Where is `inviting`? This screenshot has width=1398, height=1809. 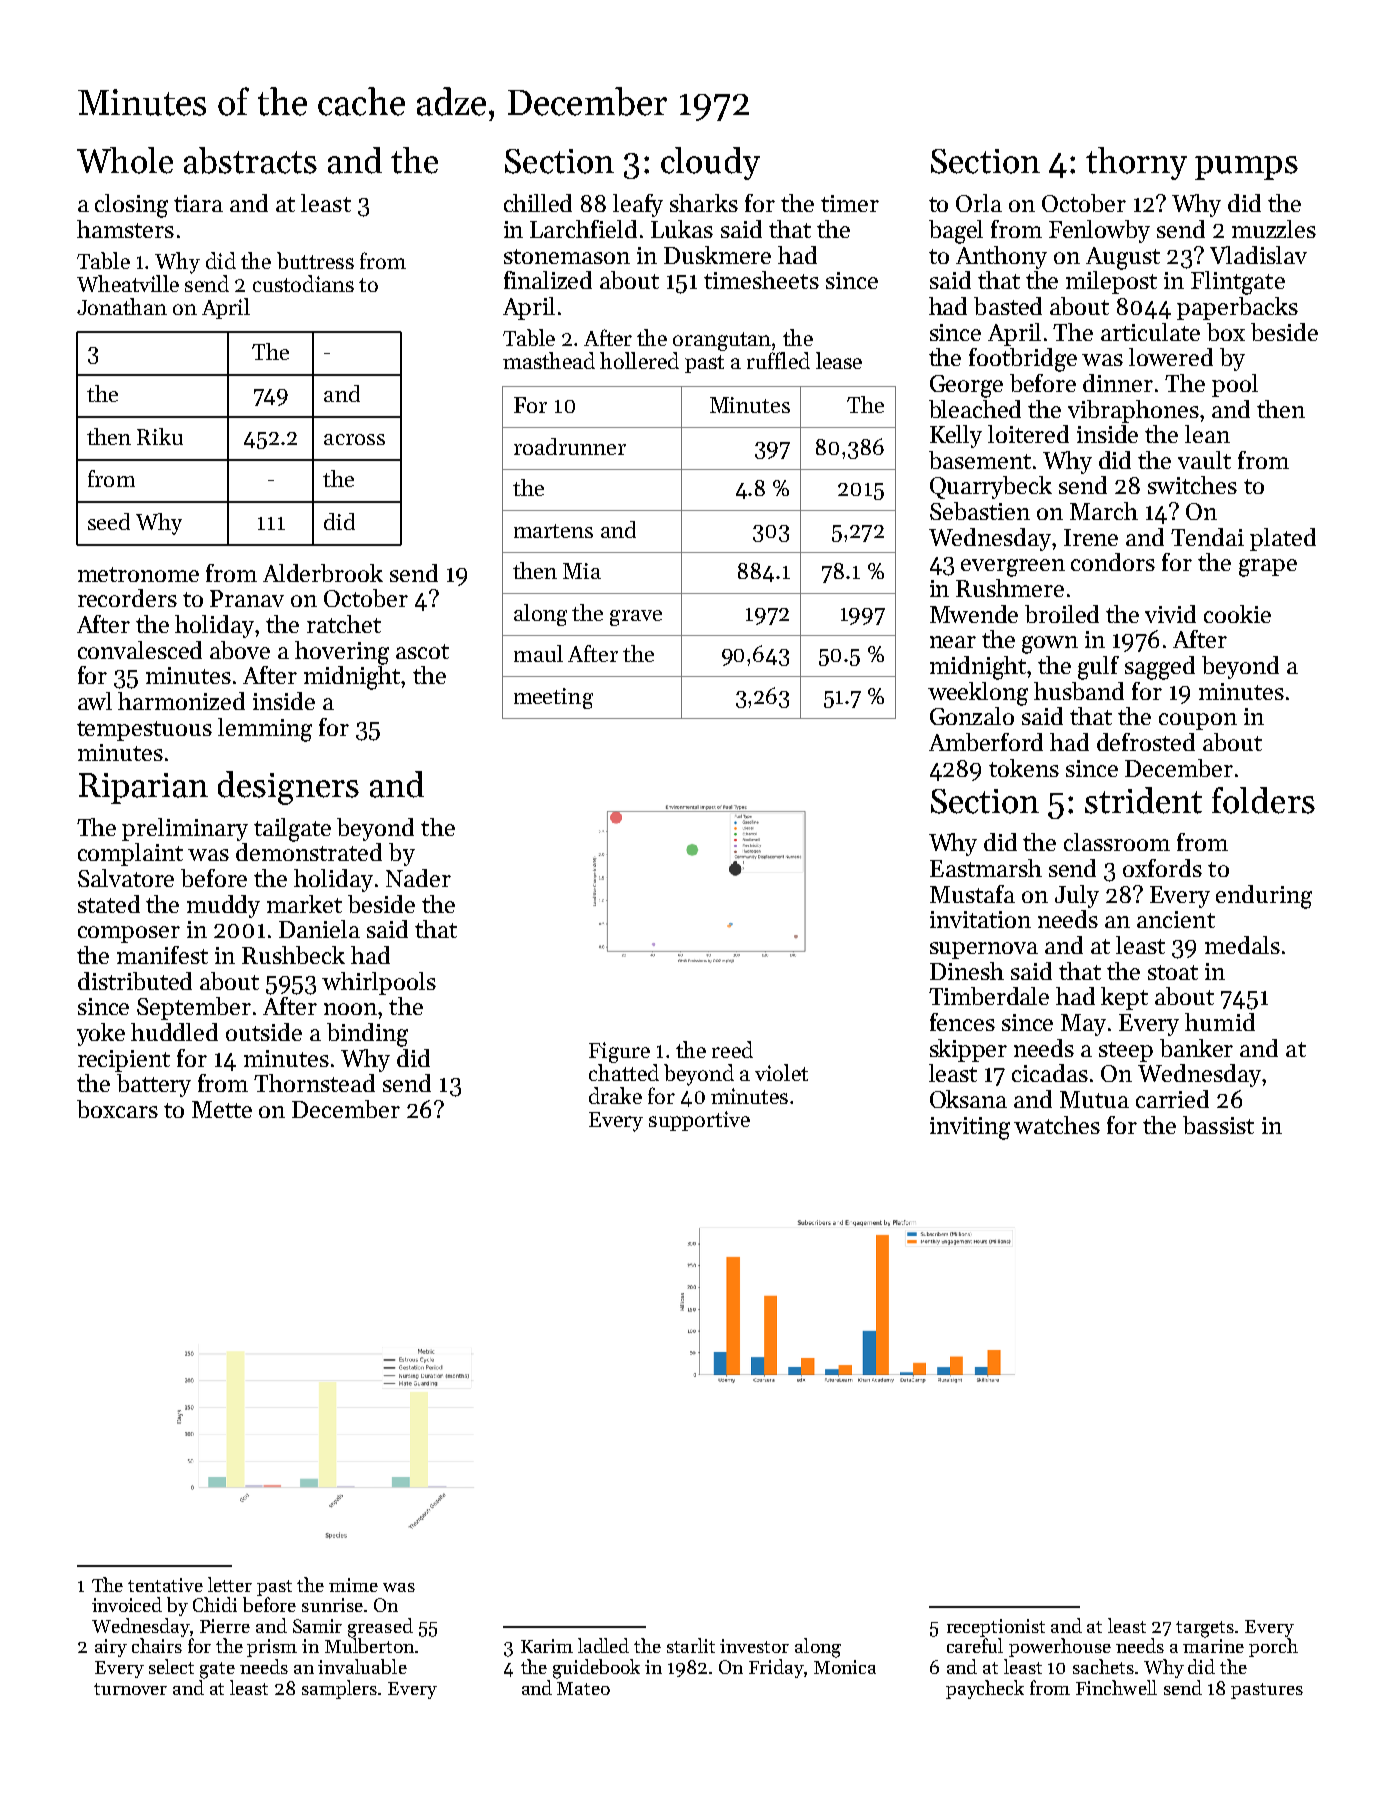
inviting is located at coordinates (970, 1128).
